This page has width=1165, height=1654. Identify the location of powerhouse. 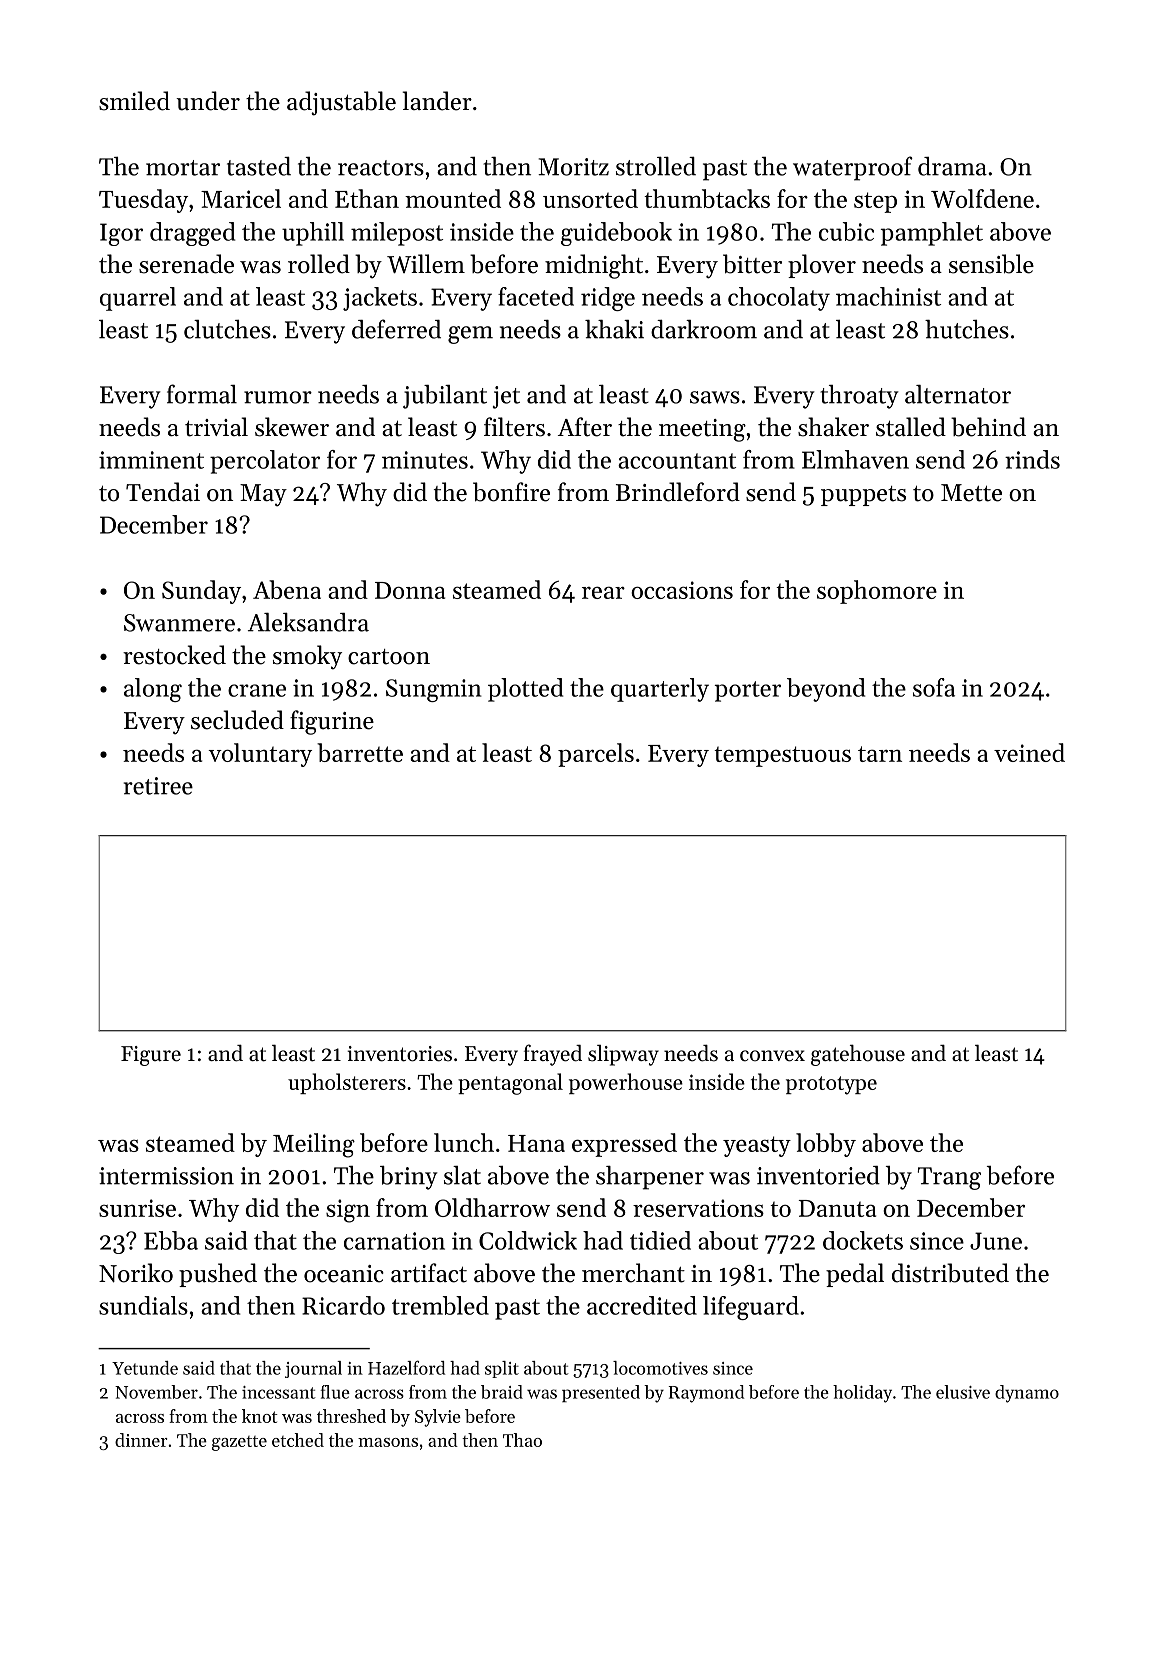
(626, 1083).
